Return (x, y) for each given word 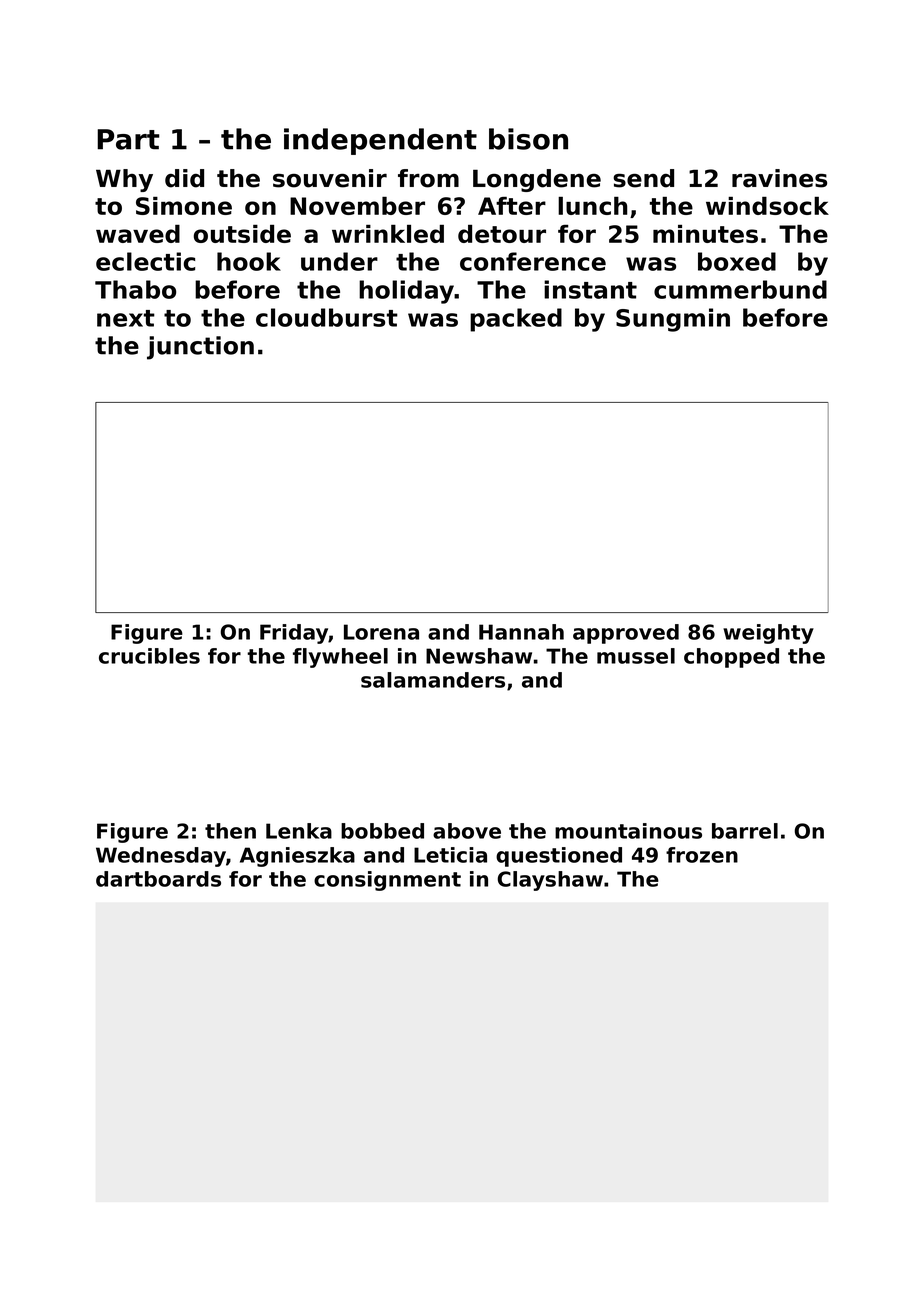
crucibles (149, 656)
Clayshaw (550, 881)
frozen (702, 855)
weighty (768, 634)
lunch (592, 206)
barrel (745, 831)
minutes (705, 234)
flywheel (340, 658)
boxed (737, 261)
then (230, 831)
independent (380, 141)
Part (128, 139)
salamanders (433, 680)
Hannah (521, 632)
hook (249, 261)
